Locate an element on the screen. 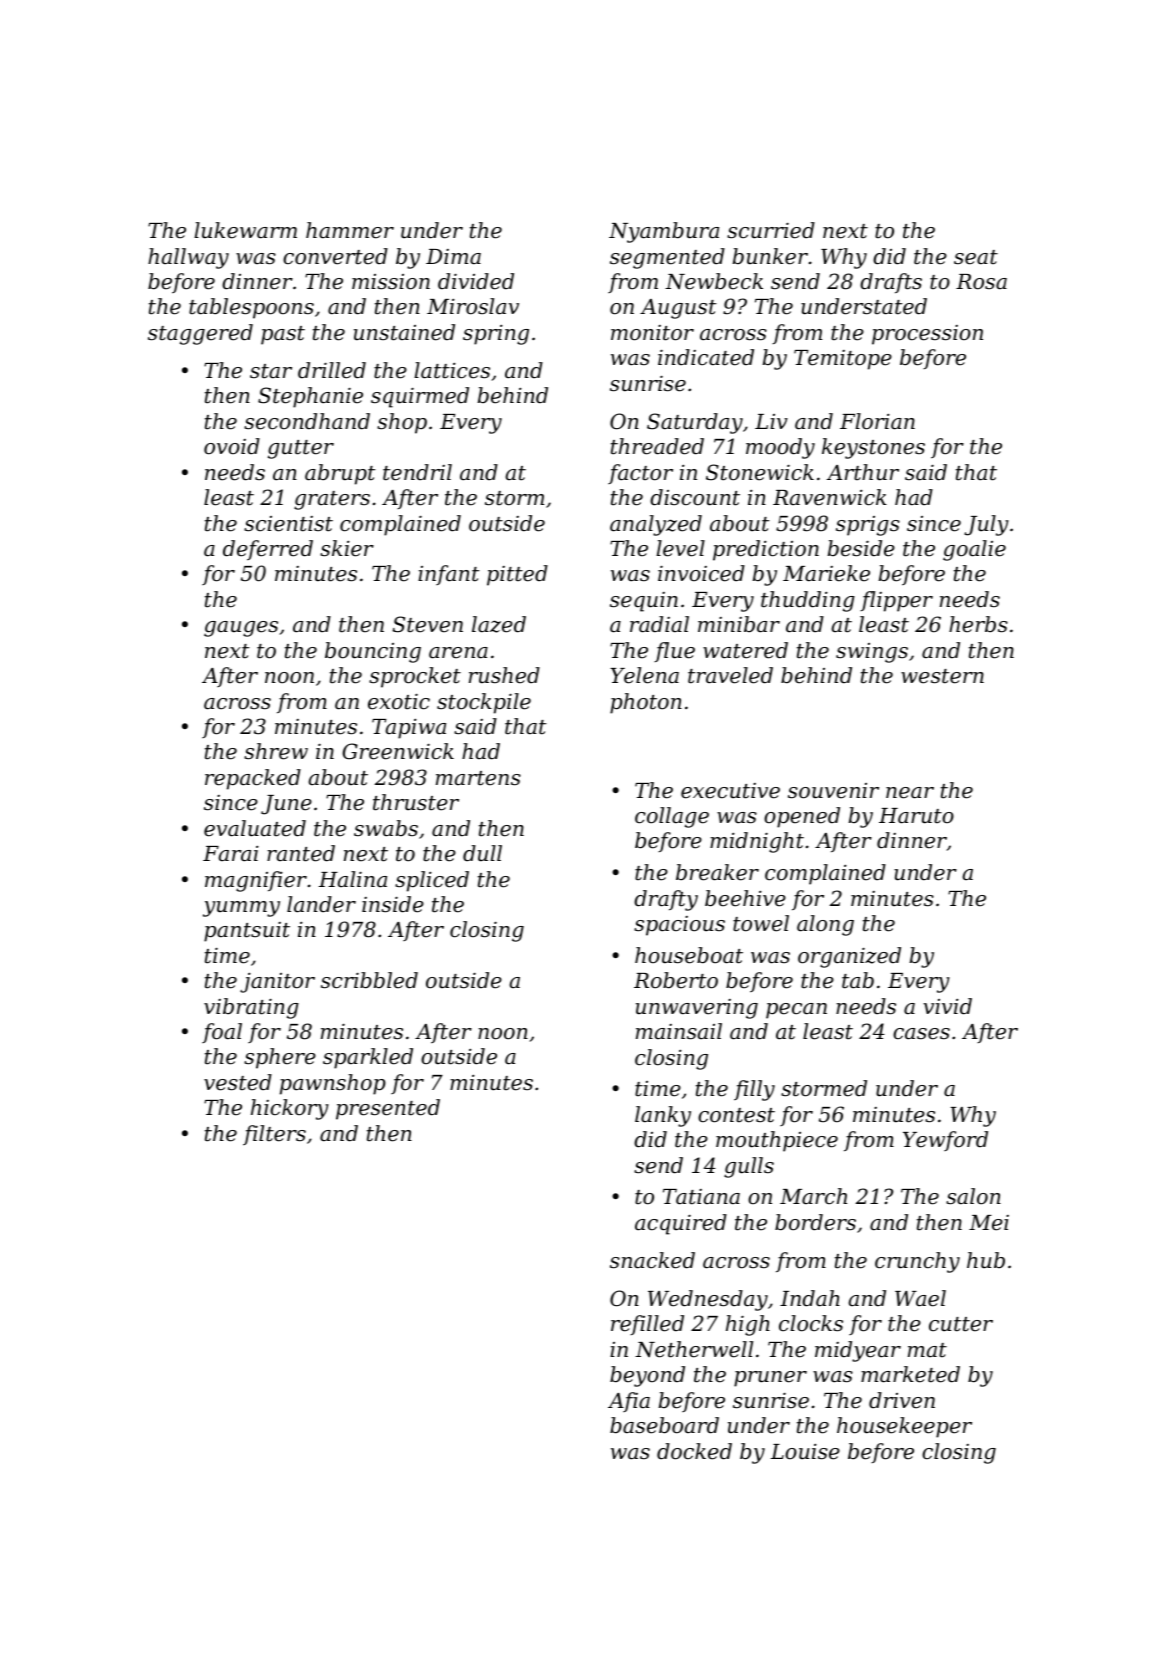 The width and height of the screenshot is (1165, 1654). Afia is located at coordinates (629, 1402).
